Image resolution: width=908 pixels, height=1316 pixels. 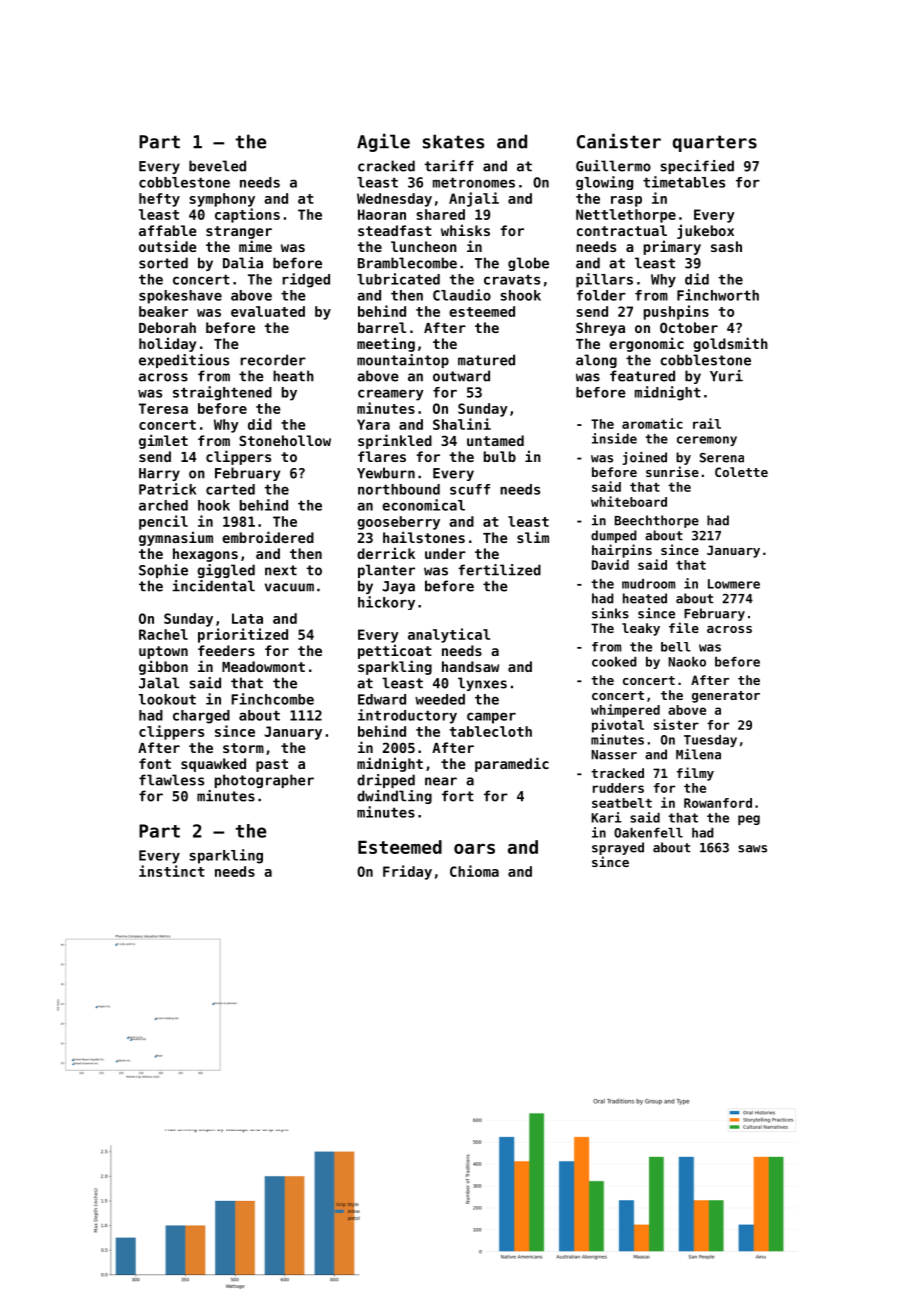 What do you see at coordinates (383, 142) in the screenshot?
I see `Agile` at bounding box center [383, 142].
